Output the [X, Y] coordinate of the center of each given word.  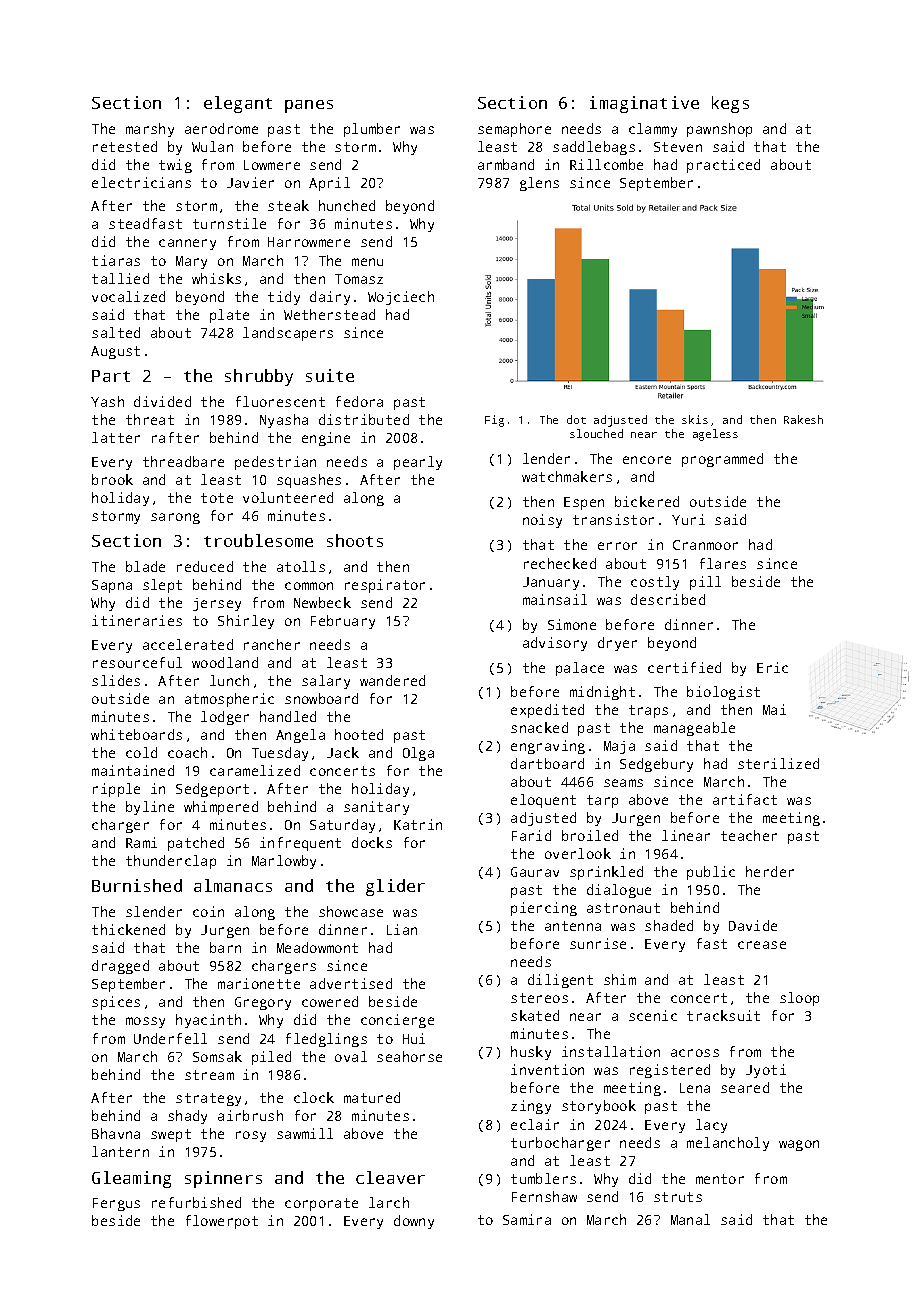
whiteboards [136, 734]
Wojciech [401, 298]
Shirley [246, 622]
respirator [385, 586]
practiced [723, 166]
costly [655, 583]
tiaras [116, 260]
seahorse [409, 1056]
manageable [694, 729]
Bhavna [116, 1133]
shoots [355, 540]
